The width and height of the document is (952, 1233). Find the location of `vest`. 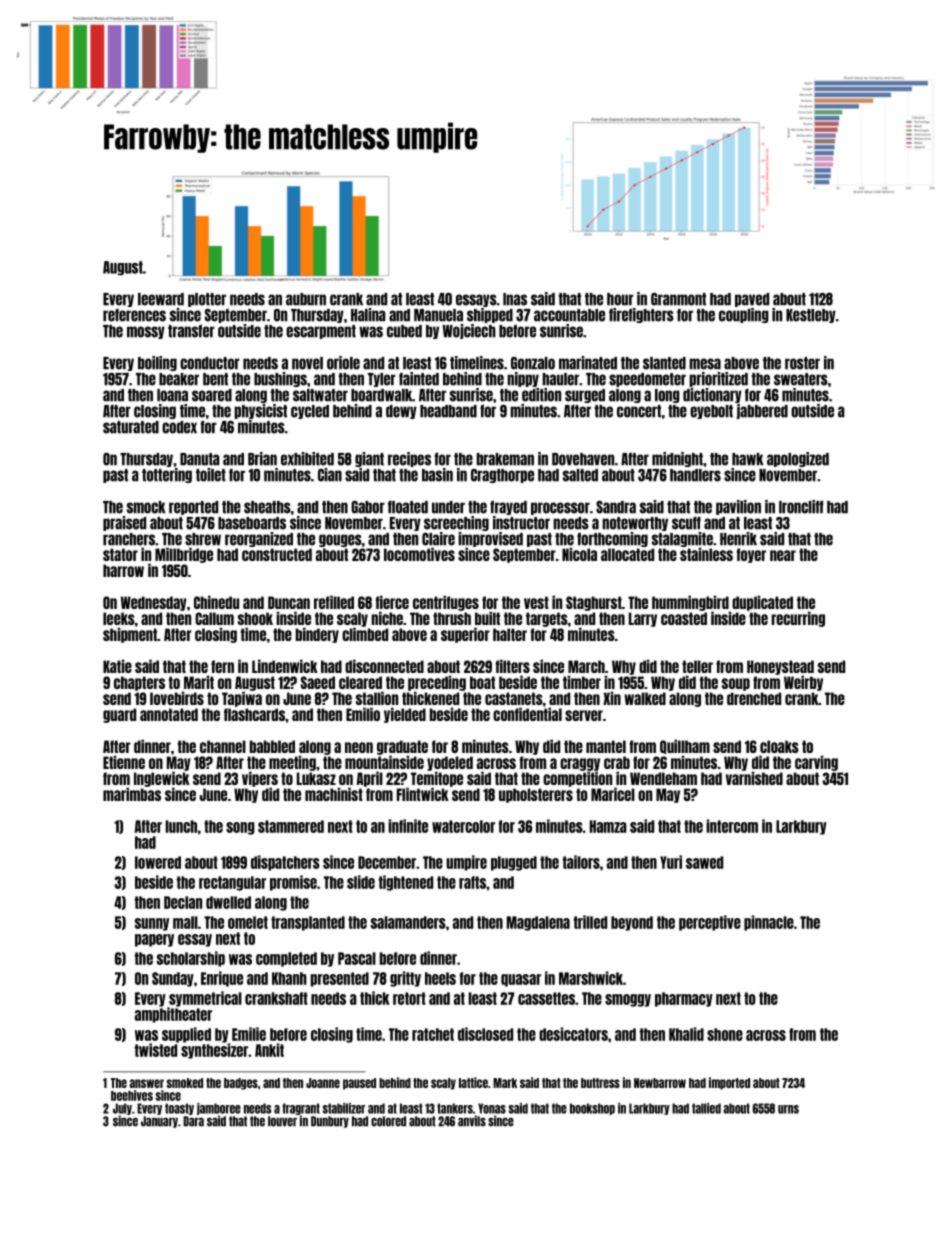

vest is located at coordinates (536, 602).
